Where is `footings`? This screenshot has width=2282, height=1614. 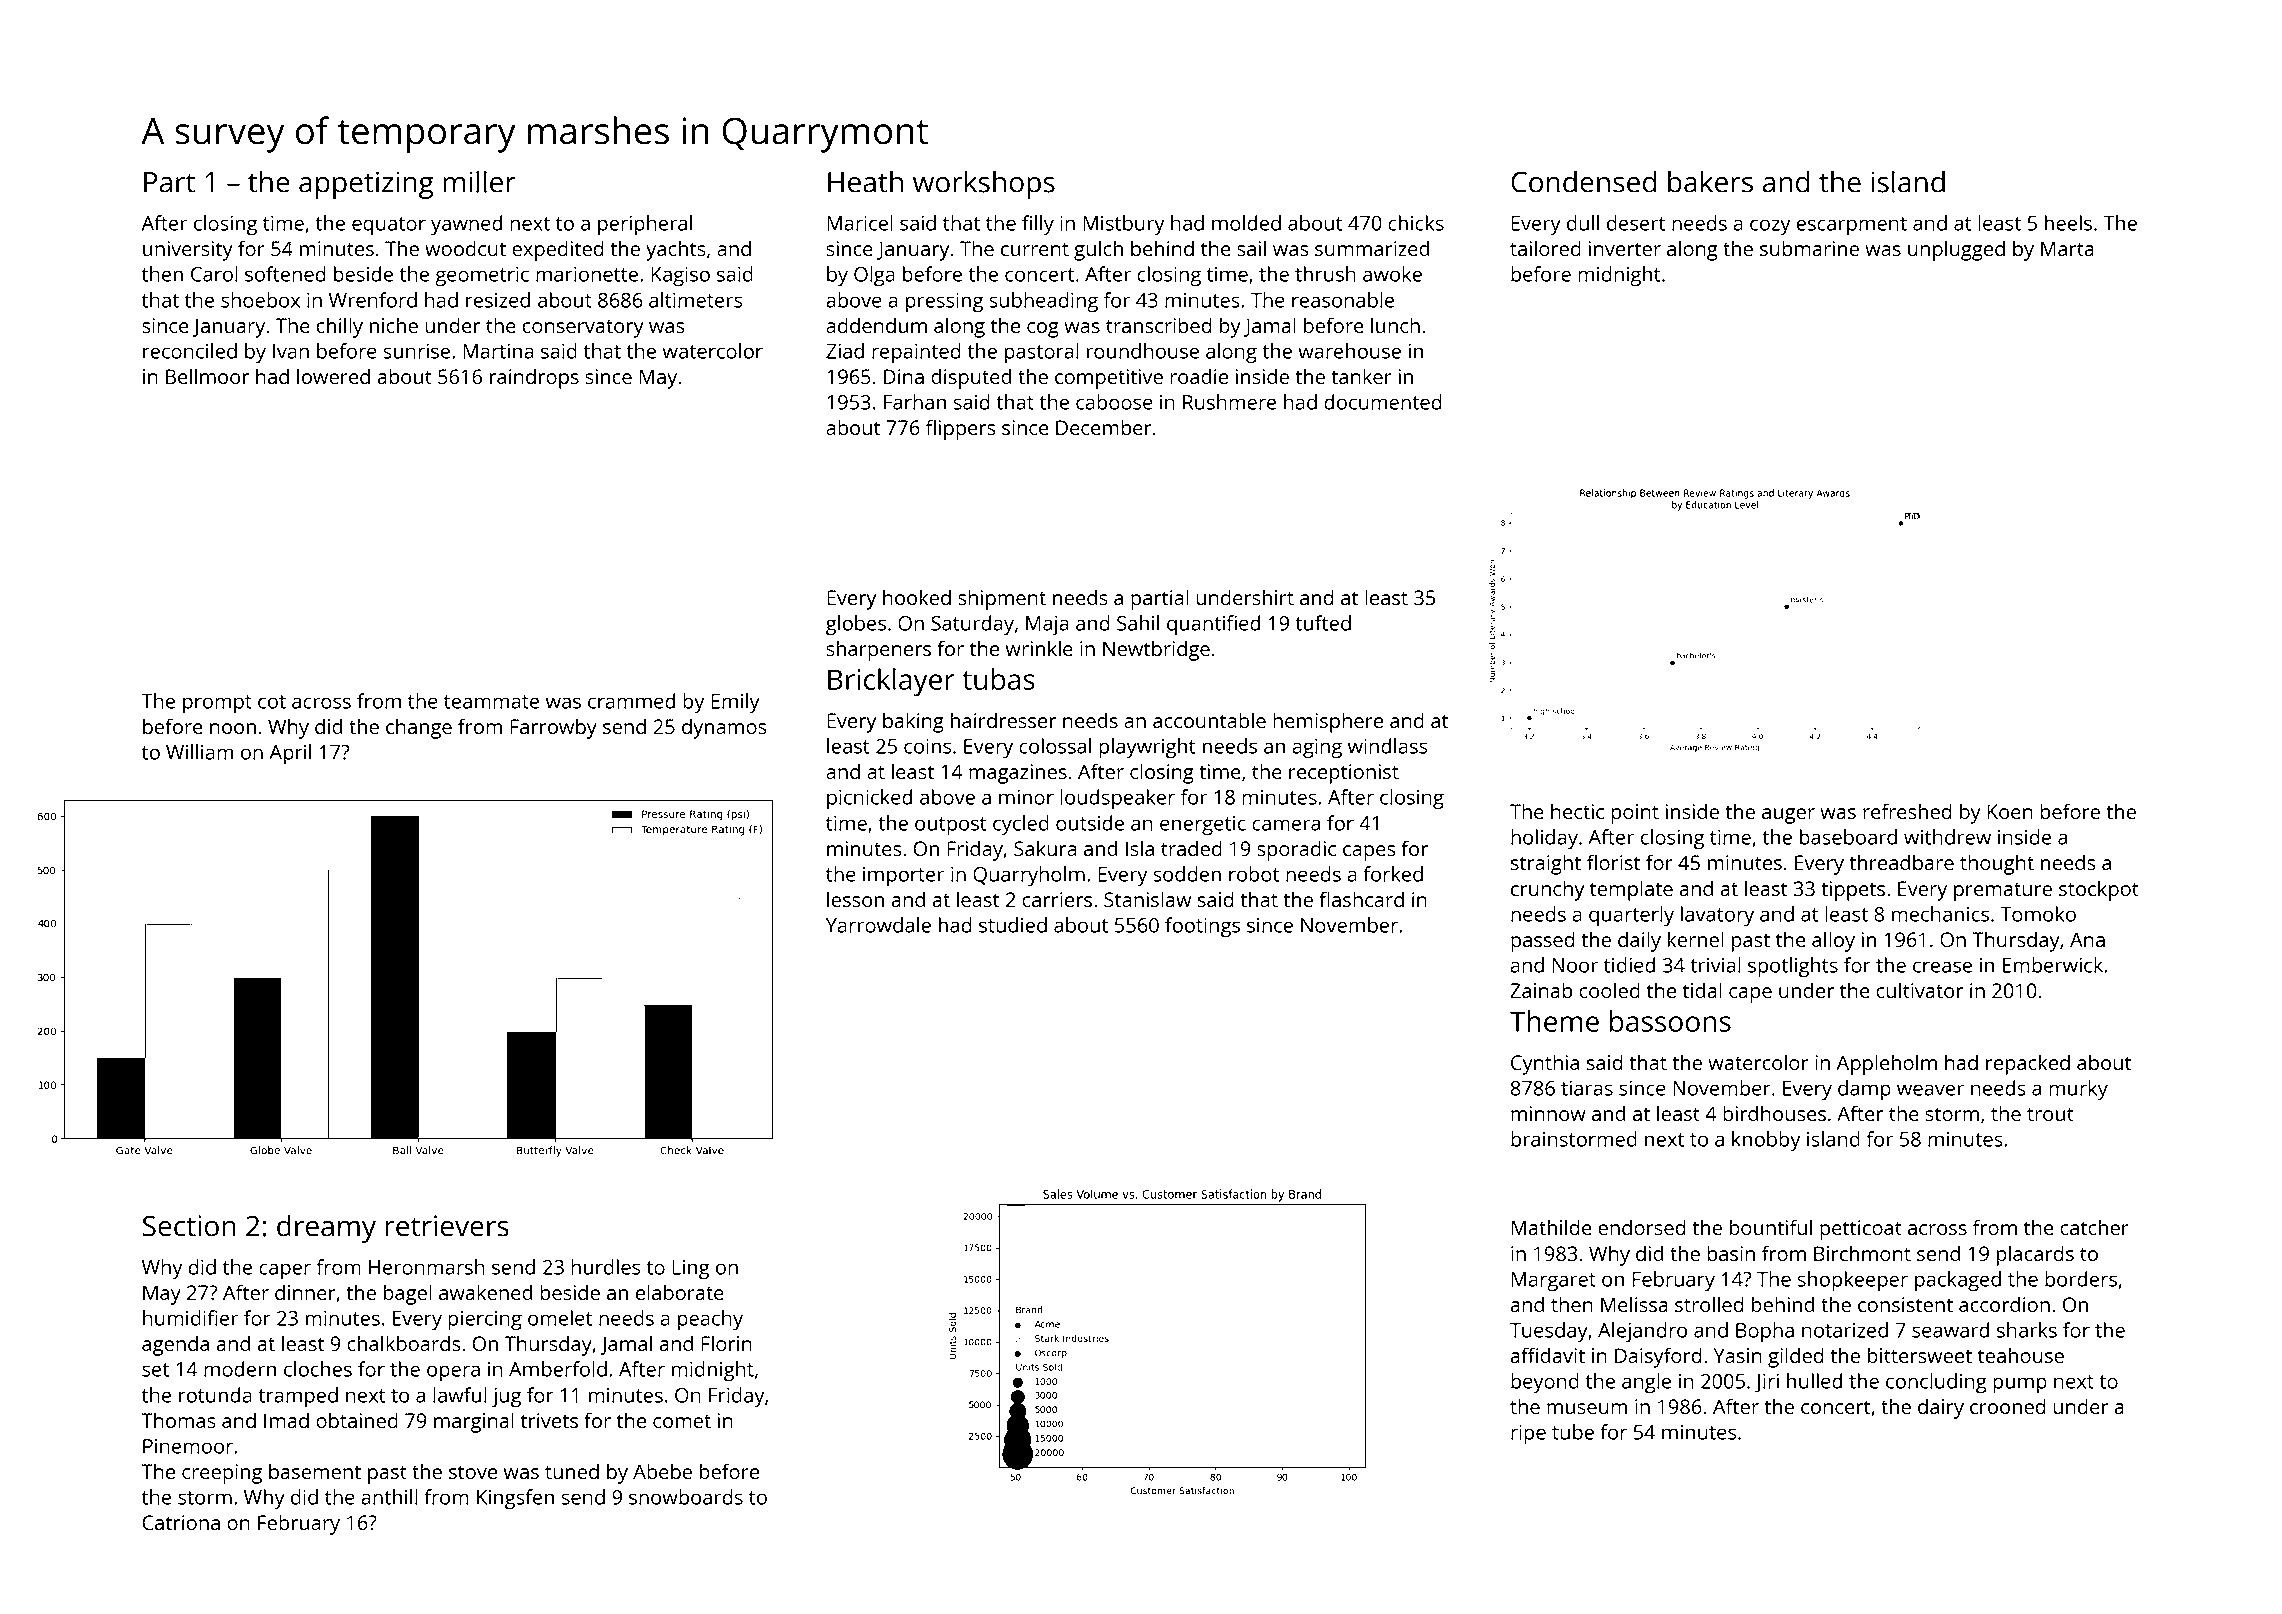 footings is located at coordinates (1202, 927).
